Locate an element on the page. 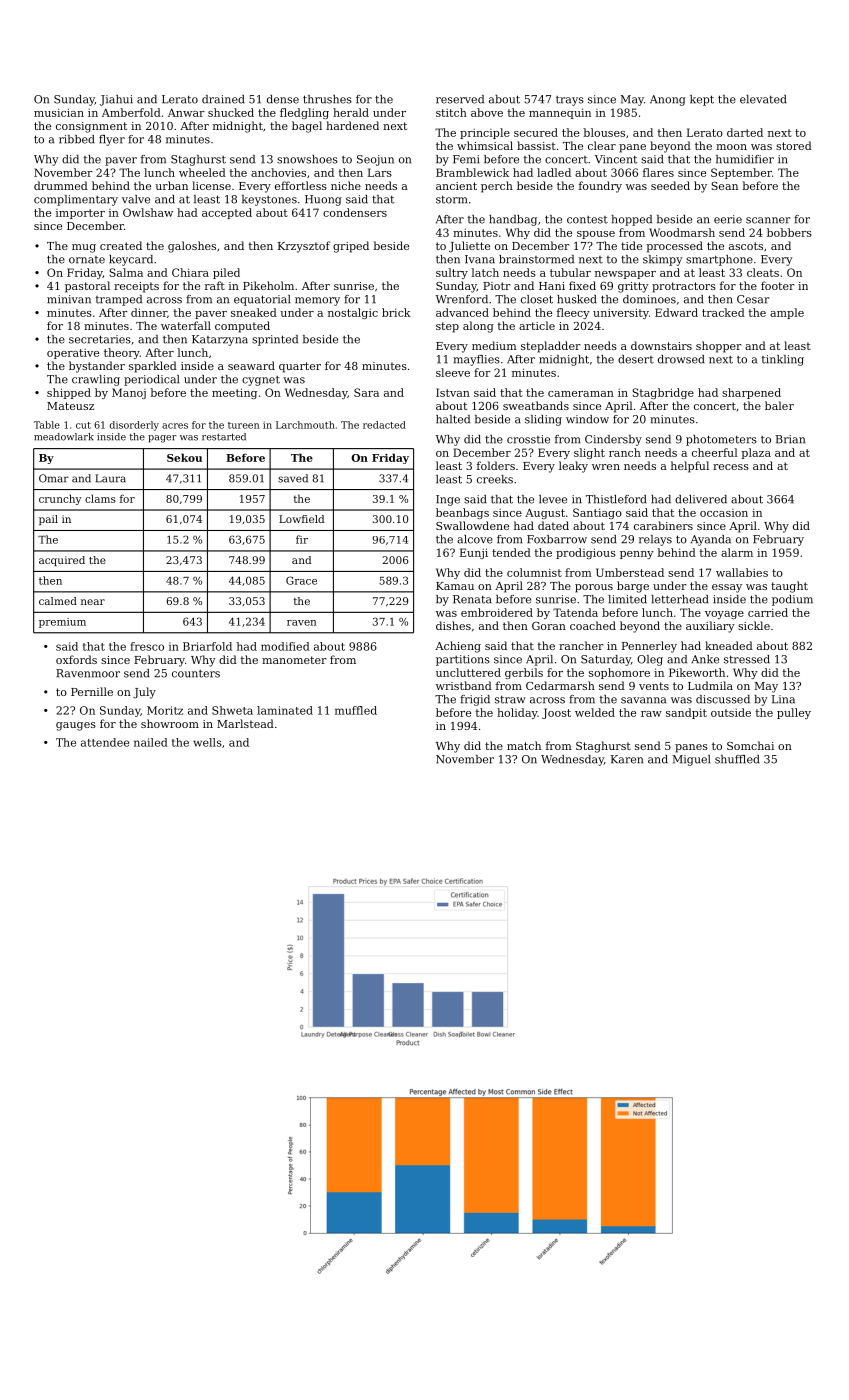 The width and height of the page is (849, 1400). Table is located at coordinates (47, 425).
